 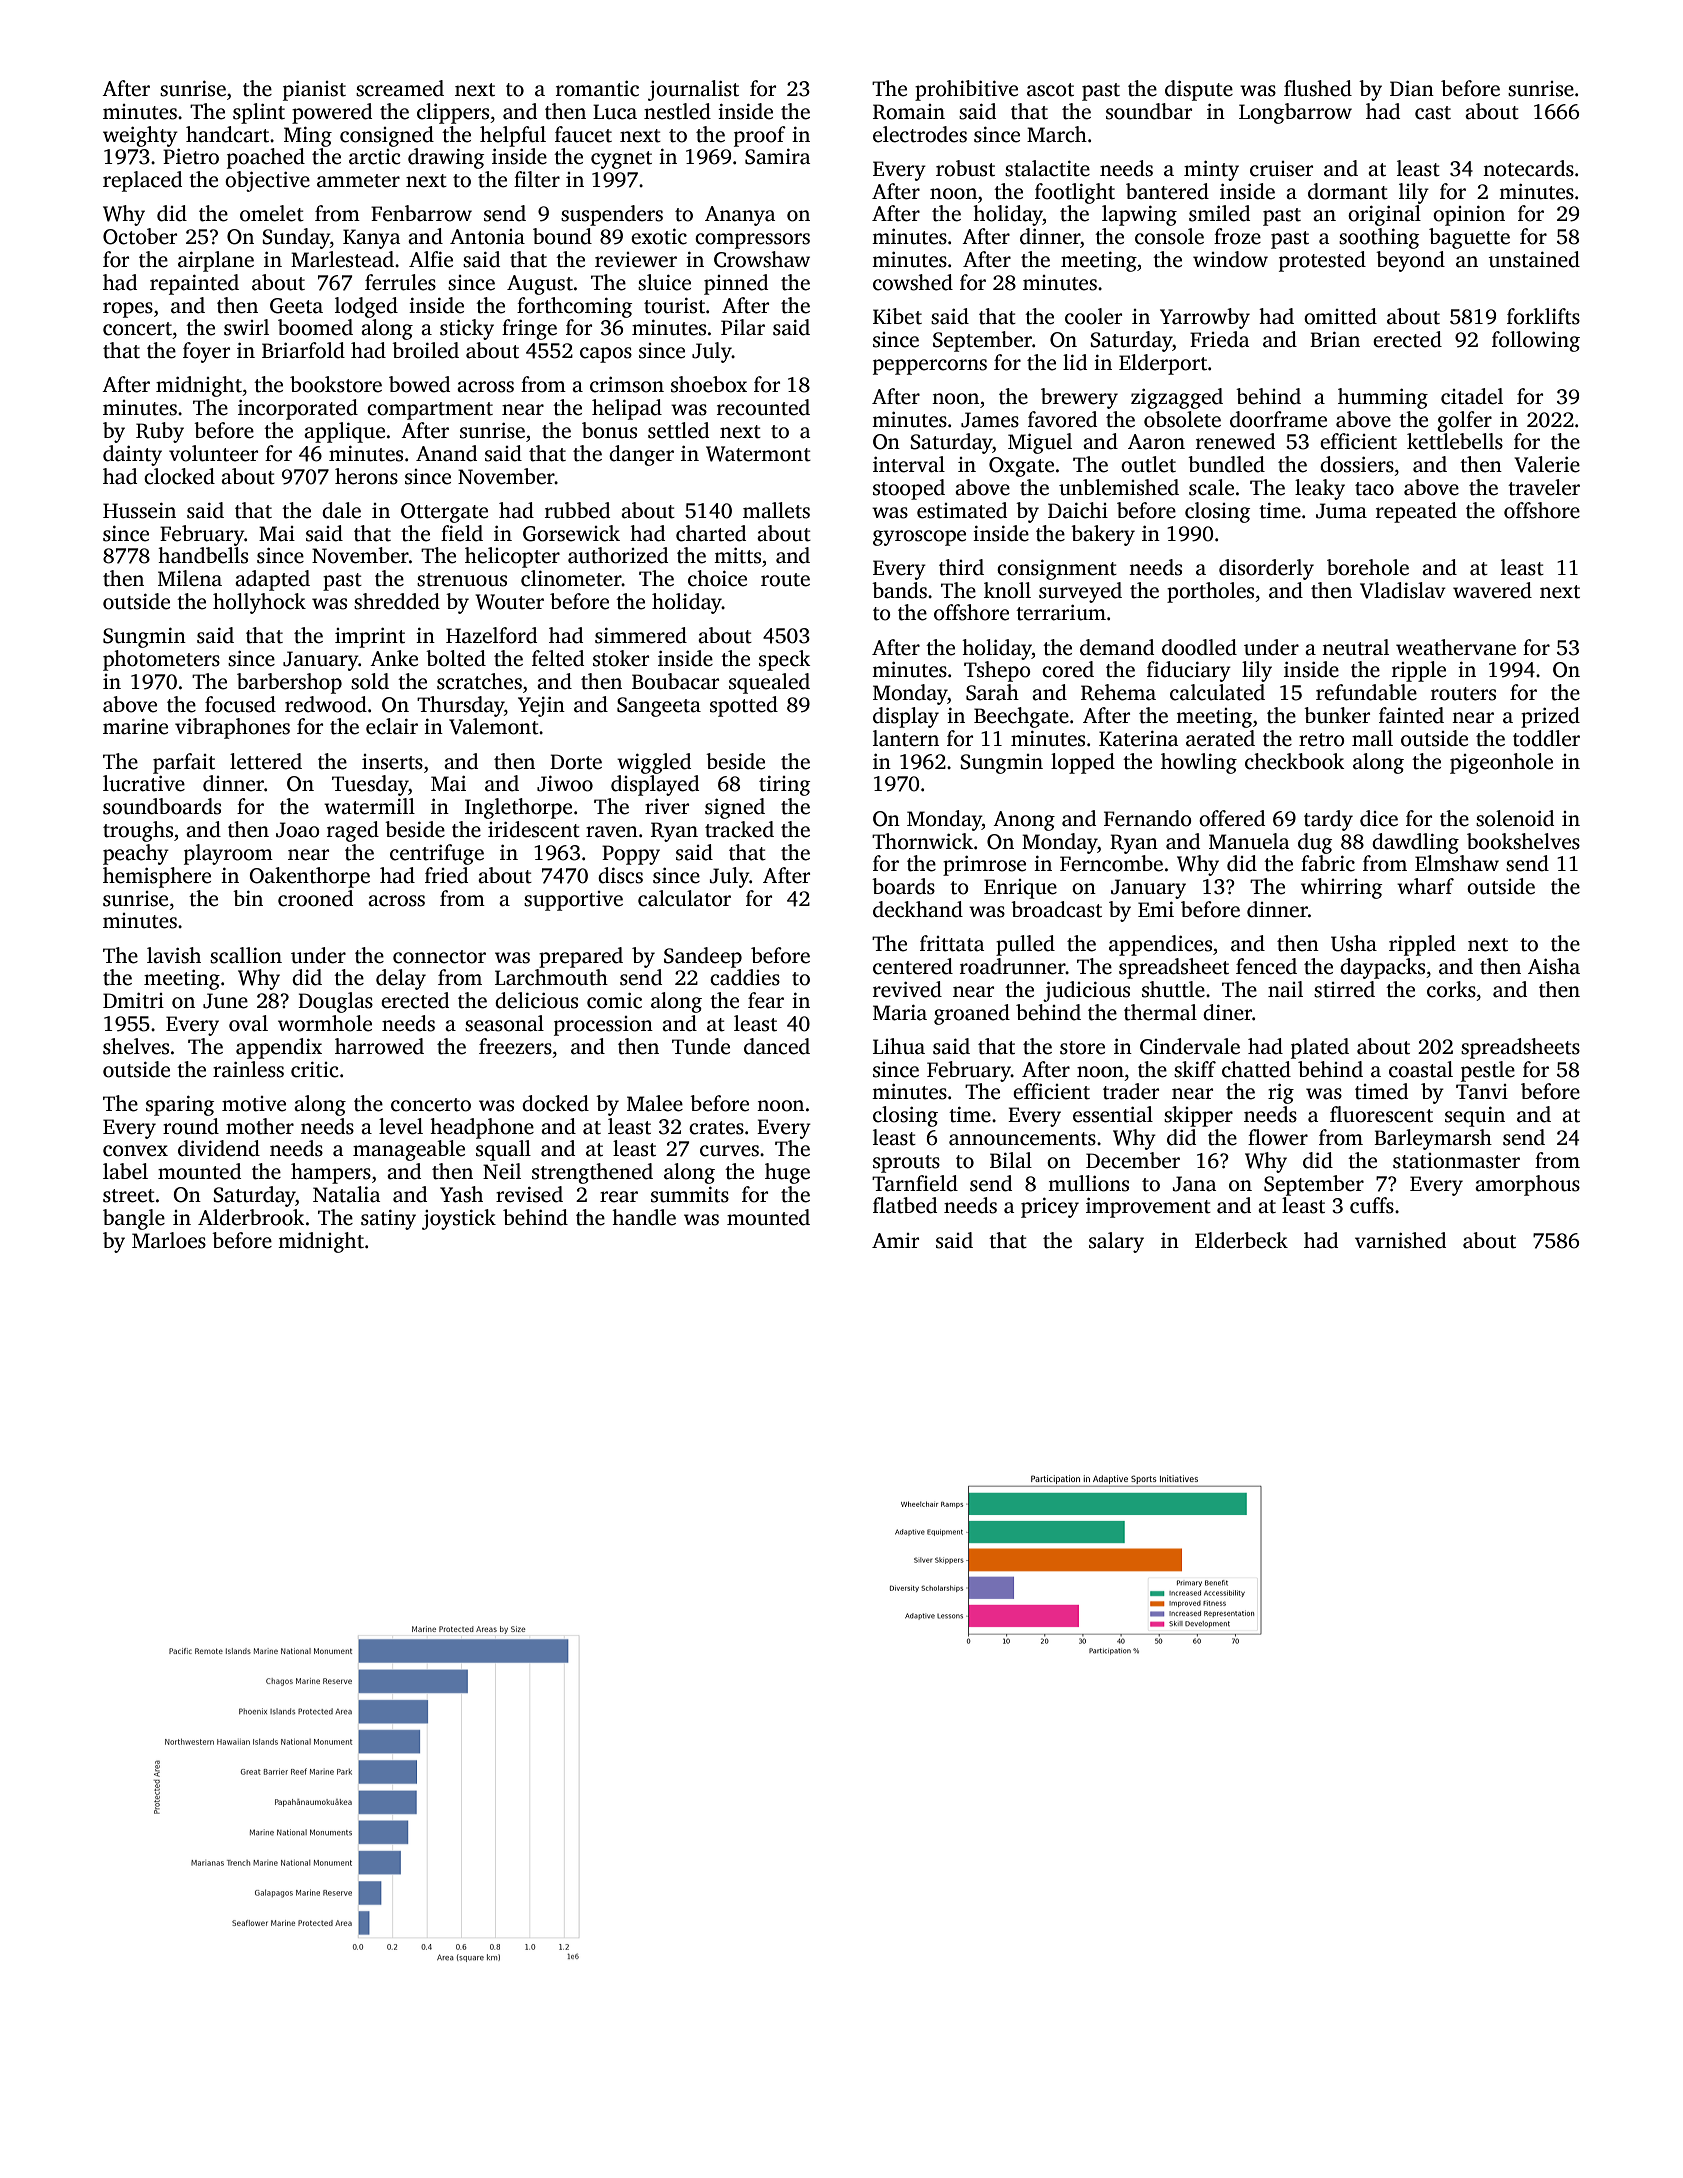 What do you see at coordinates (966, 90) in the screenshot?
I see `prohibitive` at bounding box center [966, 90].
